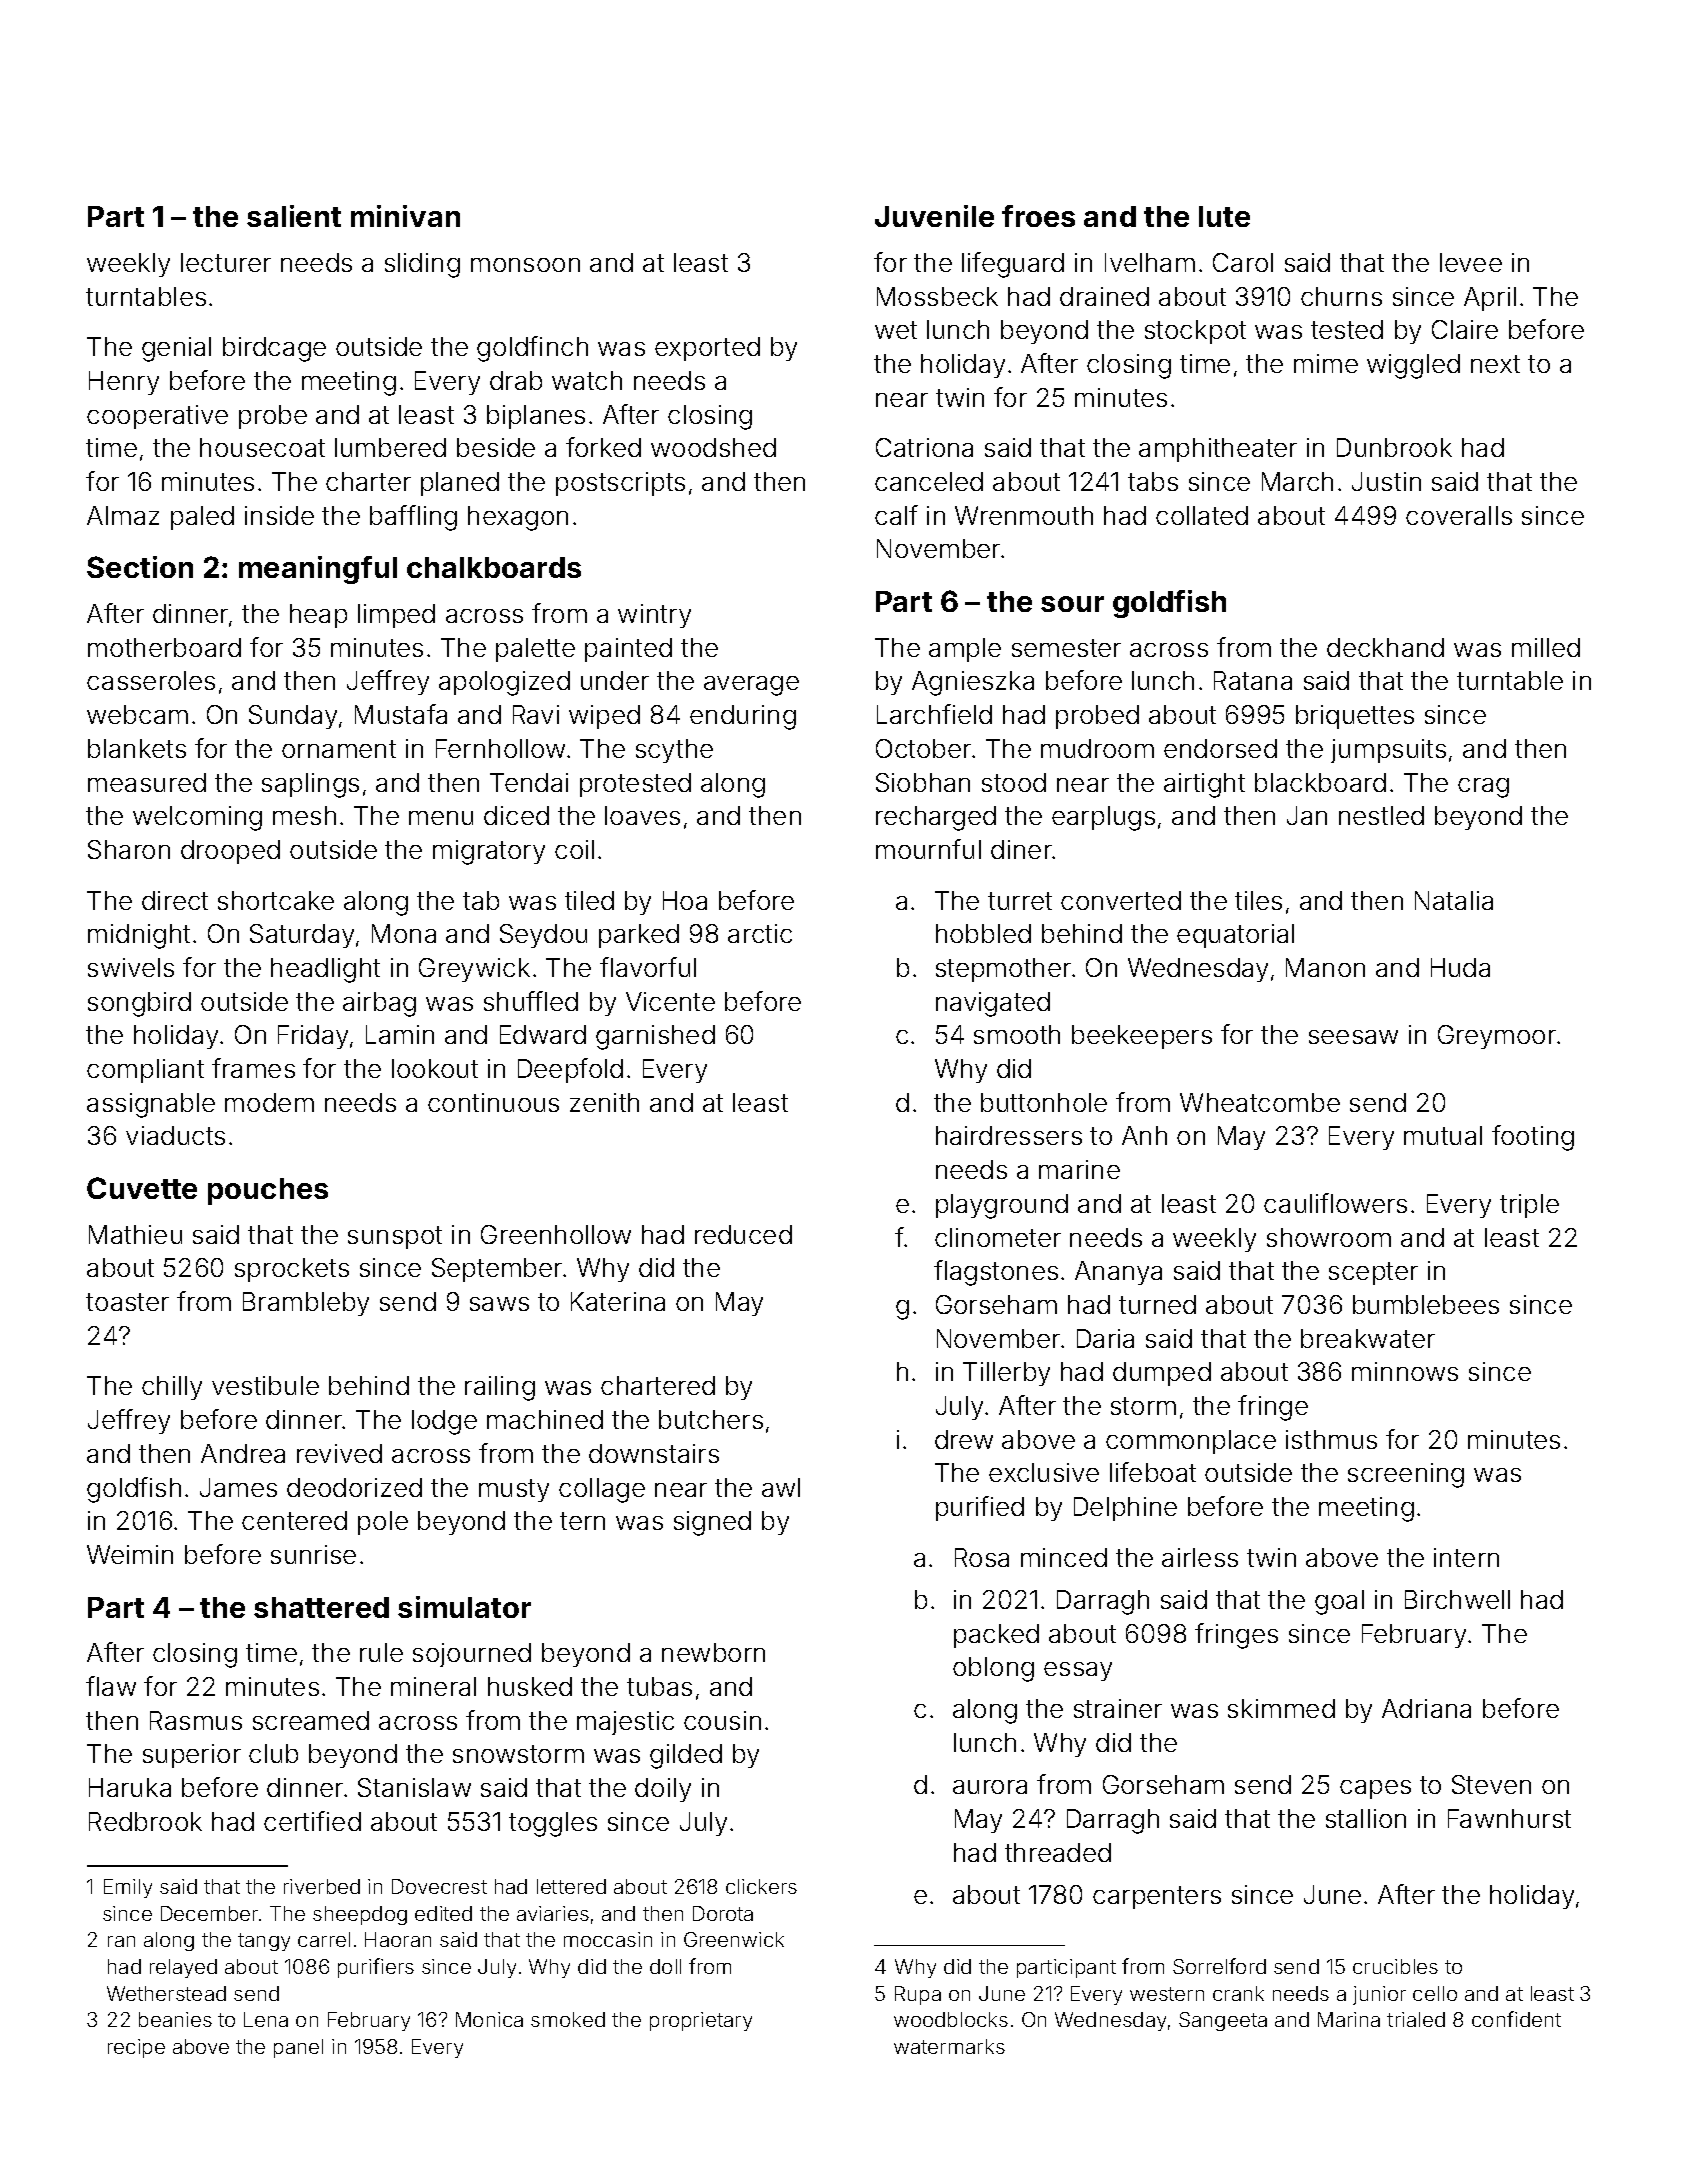 Image resolution: width=1683 pixels, height=2178 pixels. Describe the element at coordinates (686, 1756) in the document. I see `gilded` at that location.
